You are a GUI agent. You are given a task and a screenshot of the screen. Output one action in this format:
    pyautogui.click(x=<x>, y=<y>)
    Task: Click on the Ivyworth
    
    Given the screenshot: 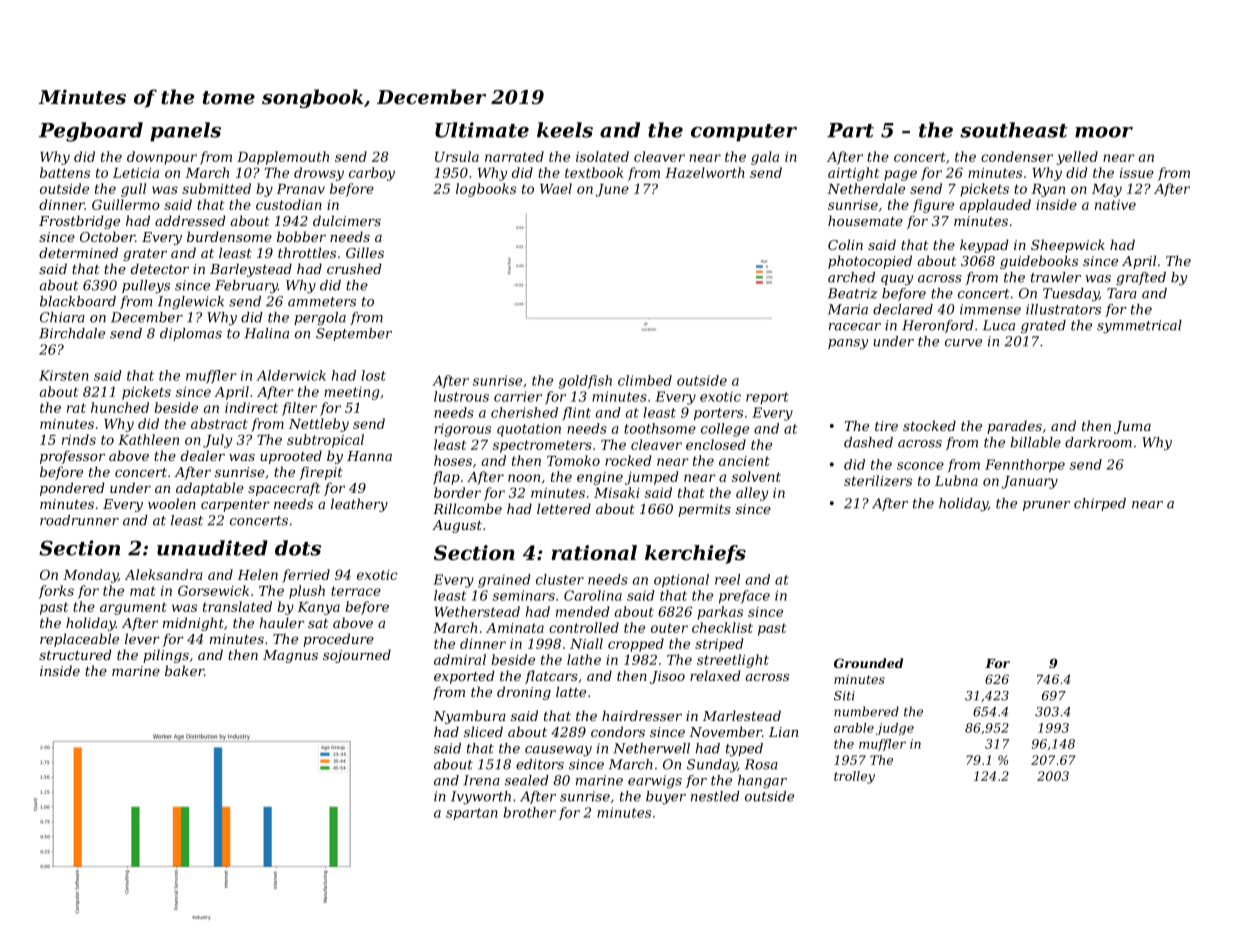 What is the action you would take?
    pyautogui.click(x=481, y=798)
